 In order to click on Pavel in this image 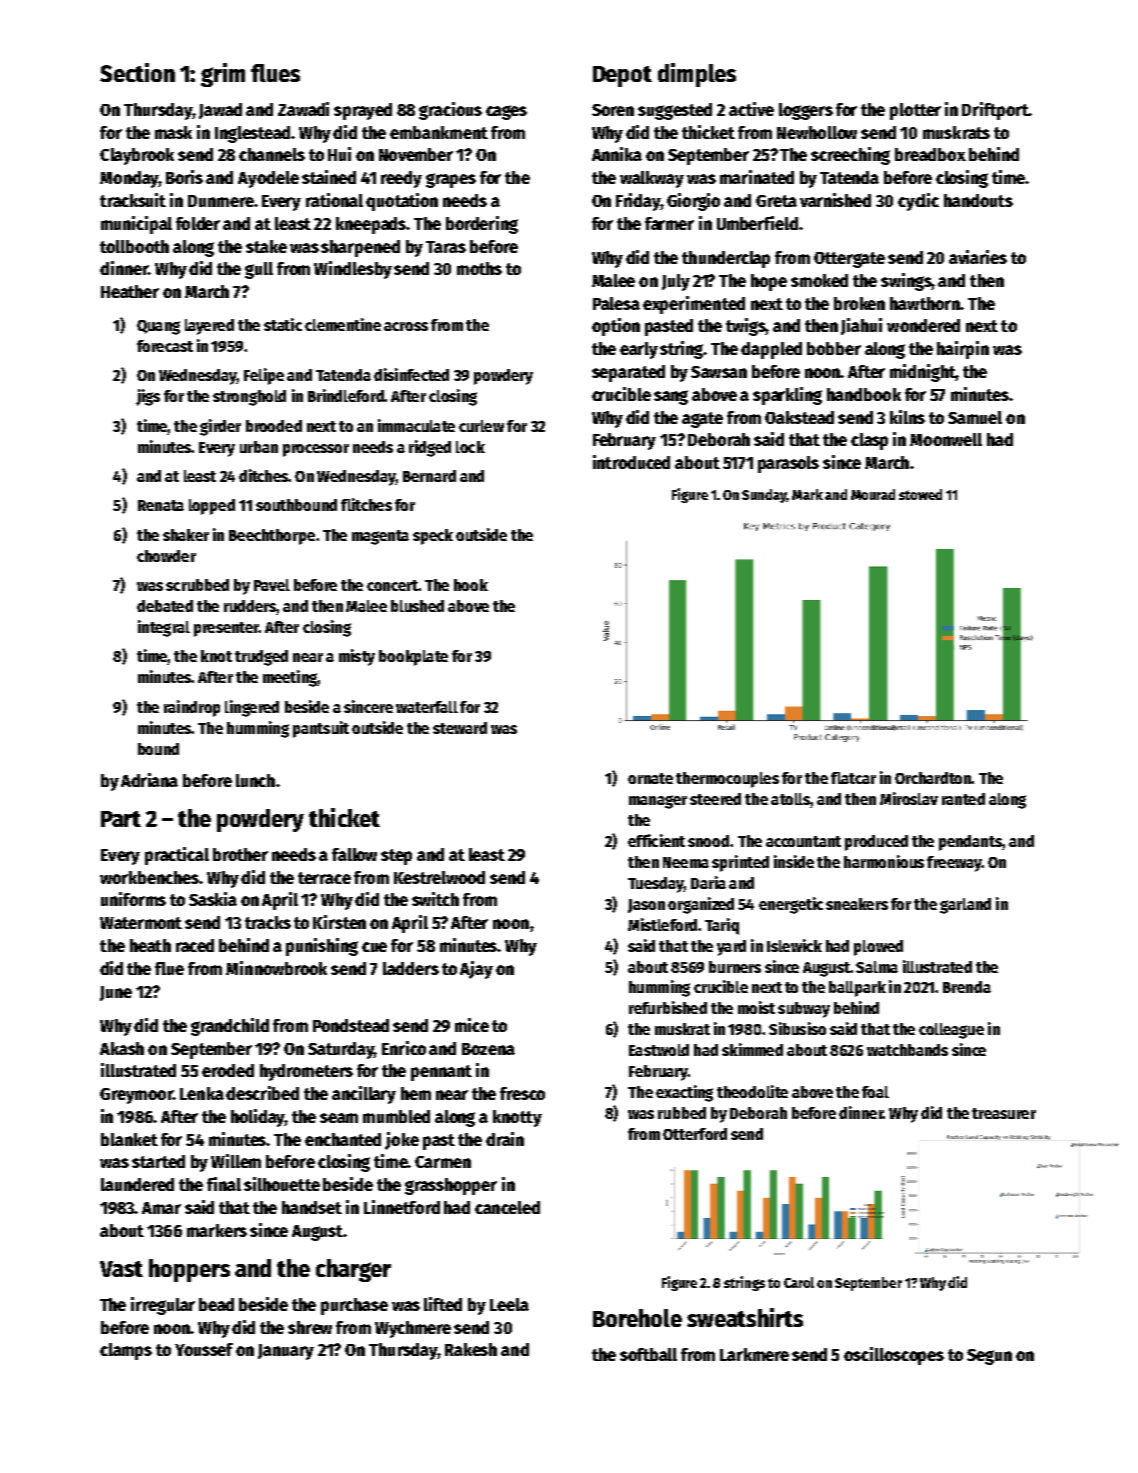, I will do `click(272, 585)`.
